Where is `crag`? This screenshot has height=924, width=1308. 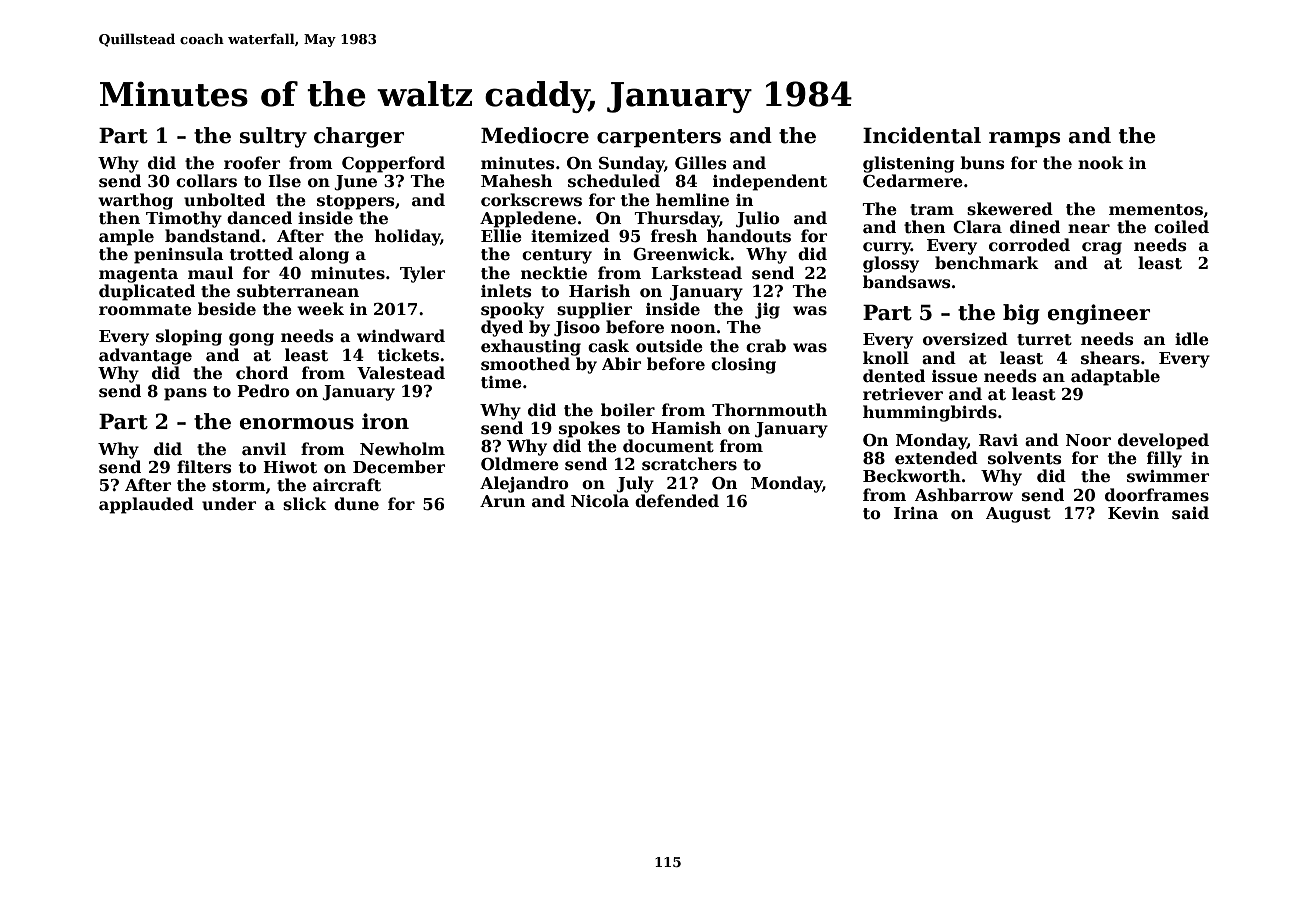 crag is located at coordinates (1102, 248).
